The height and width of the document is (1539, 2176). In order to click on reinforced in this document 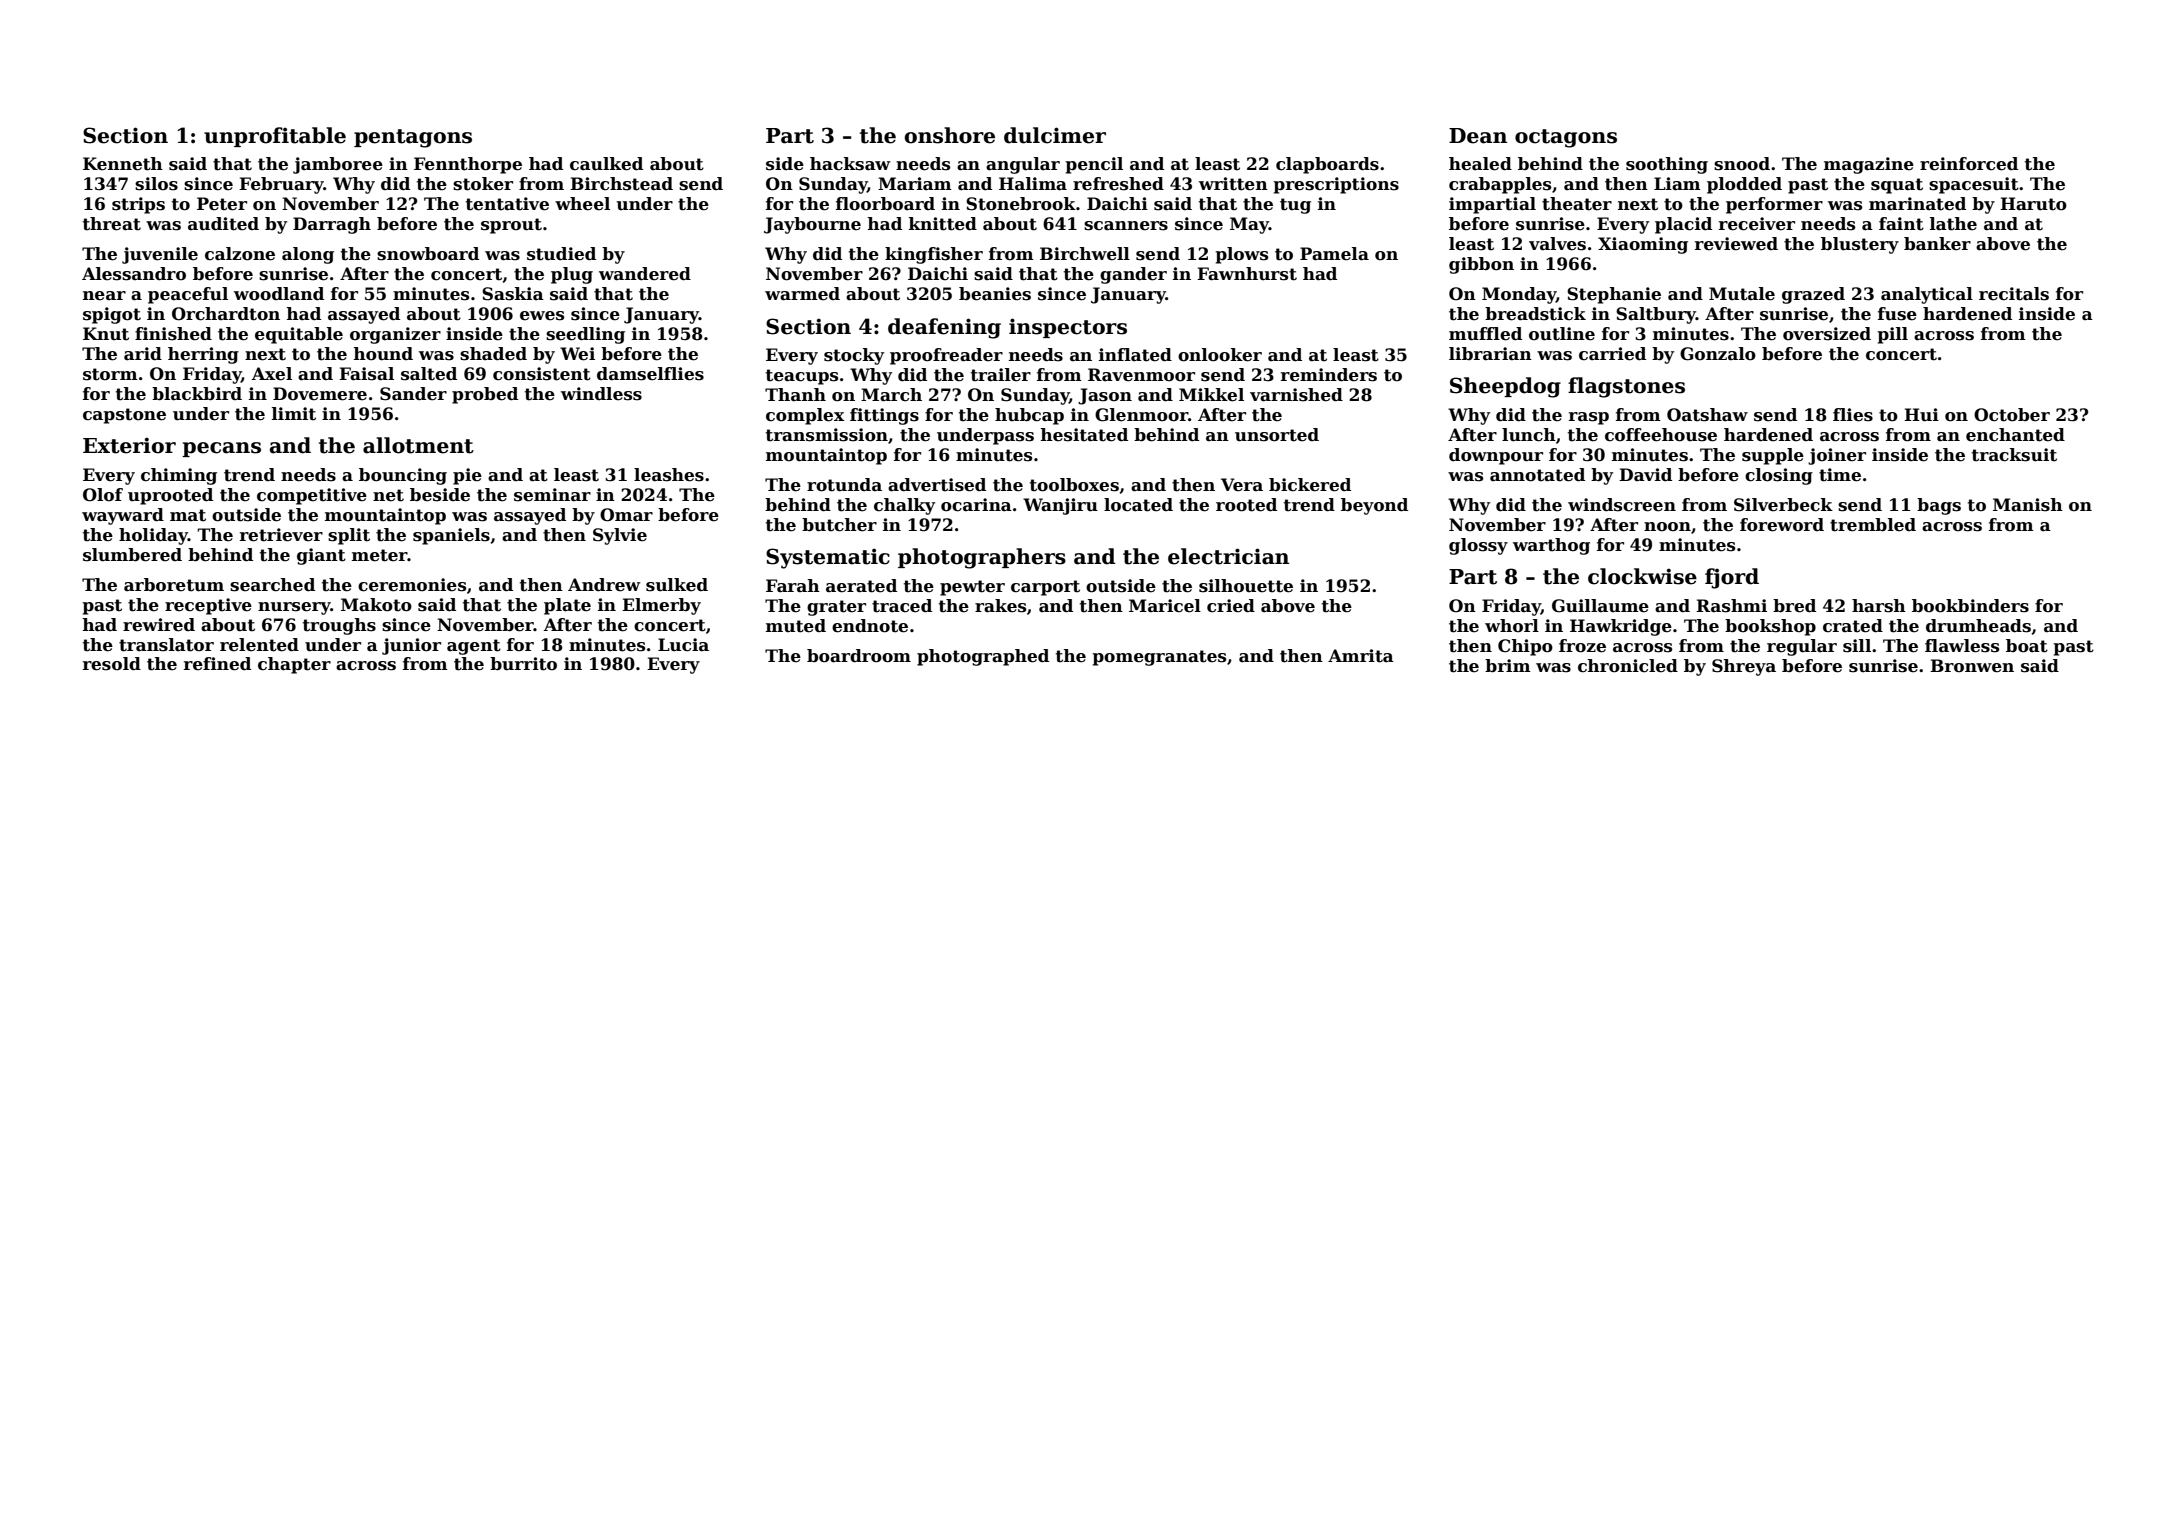, I will do `click(1969, 164)`.
